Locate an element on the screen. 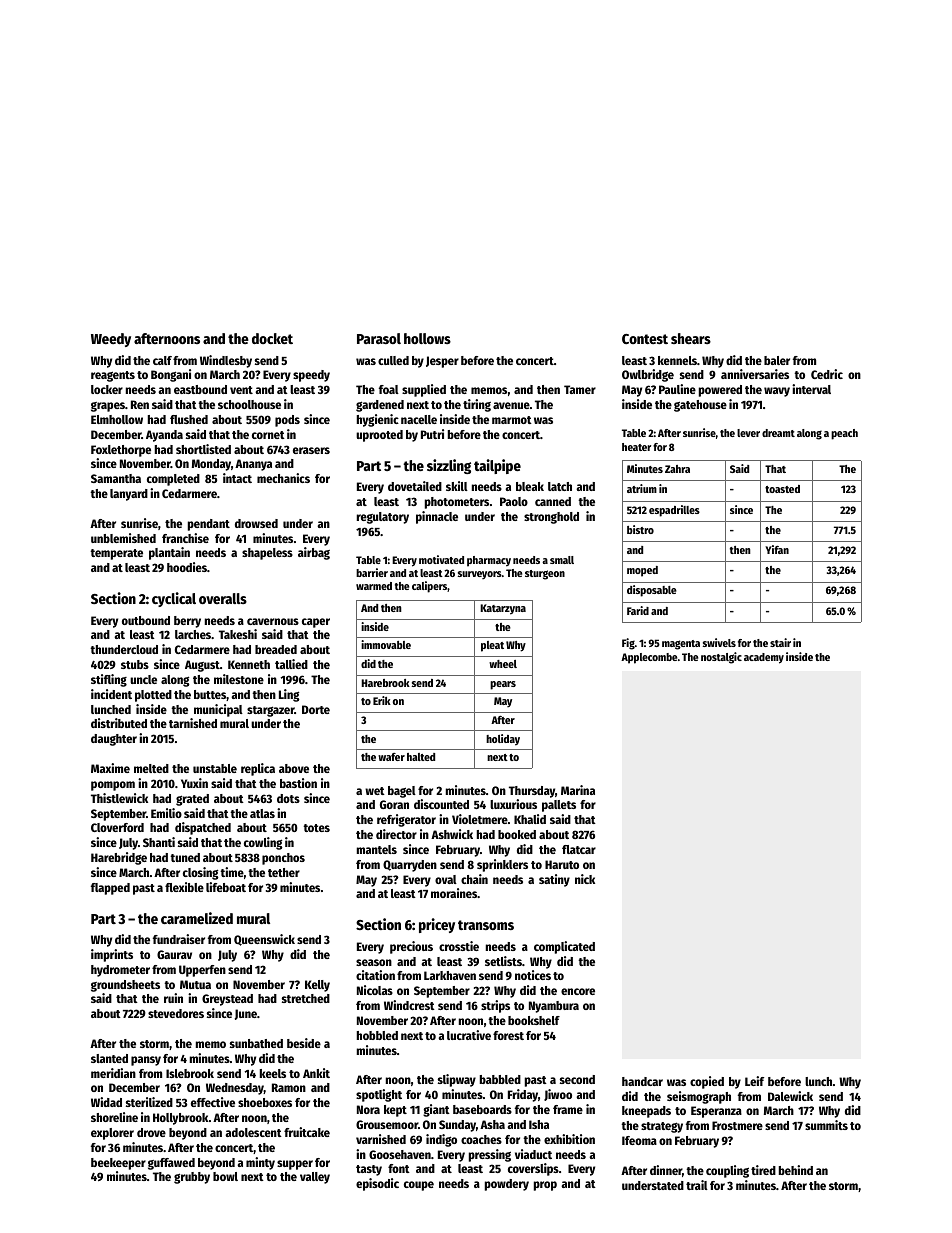 This screenshot has height=1233, width=952. Leif is located at coordinates (754, 1081).
